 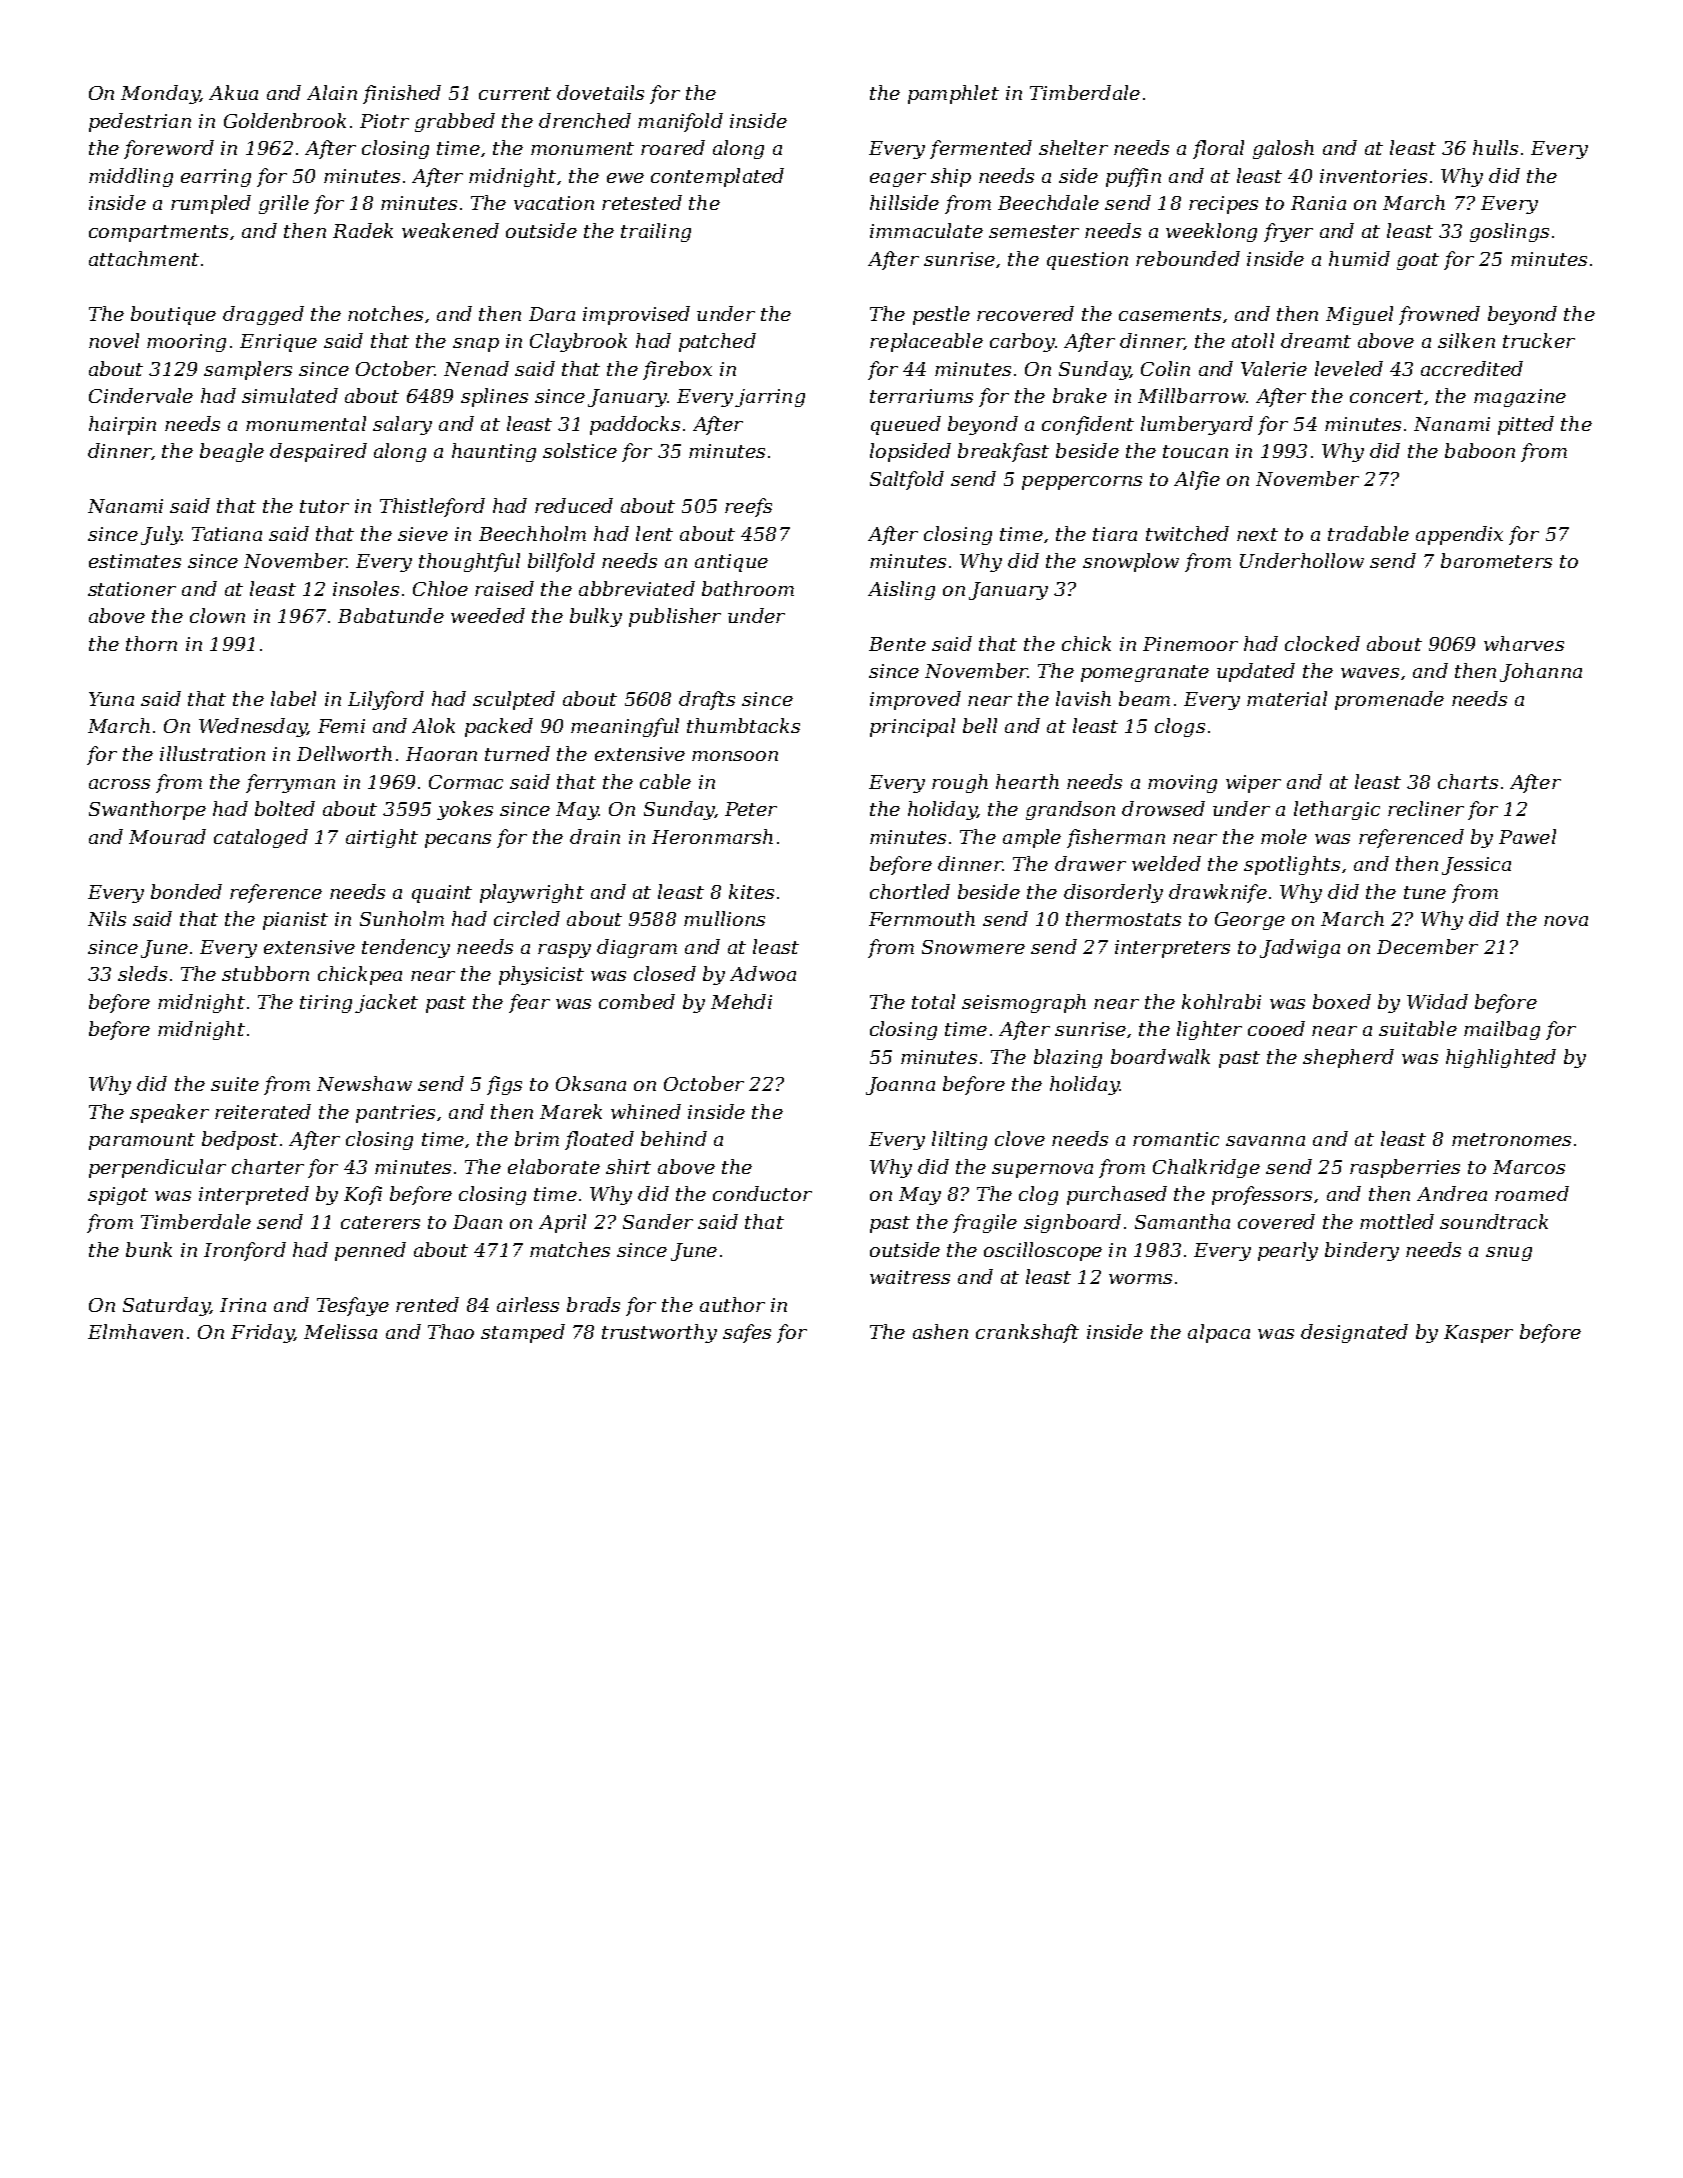 What do you see at coordinates (233, 92) in the screenshot?
I see `Akua` at bounding box center [233, 92].
